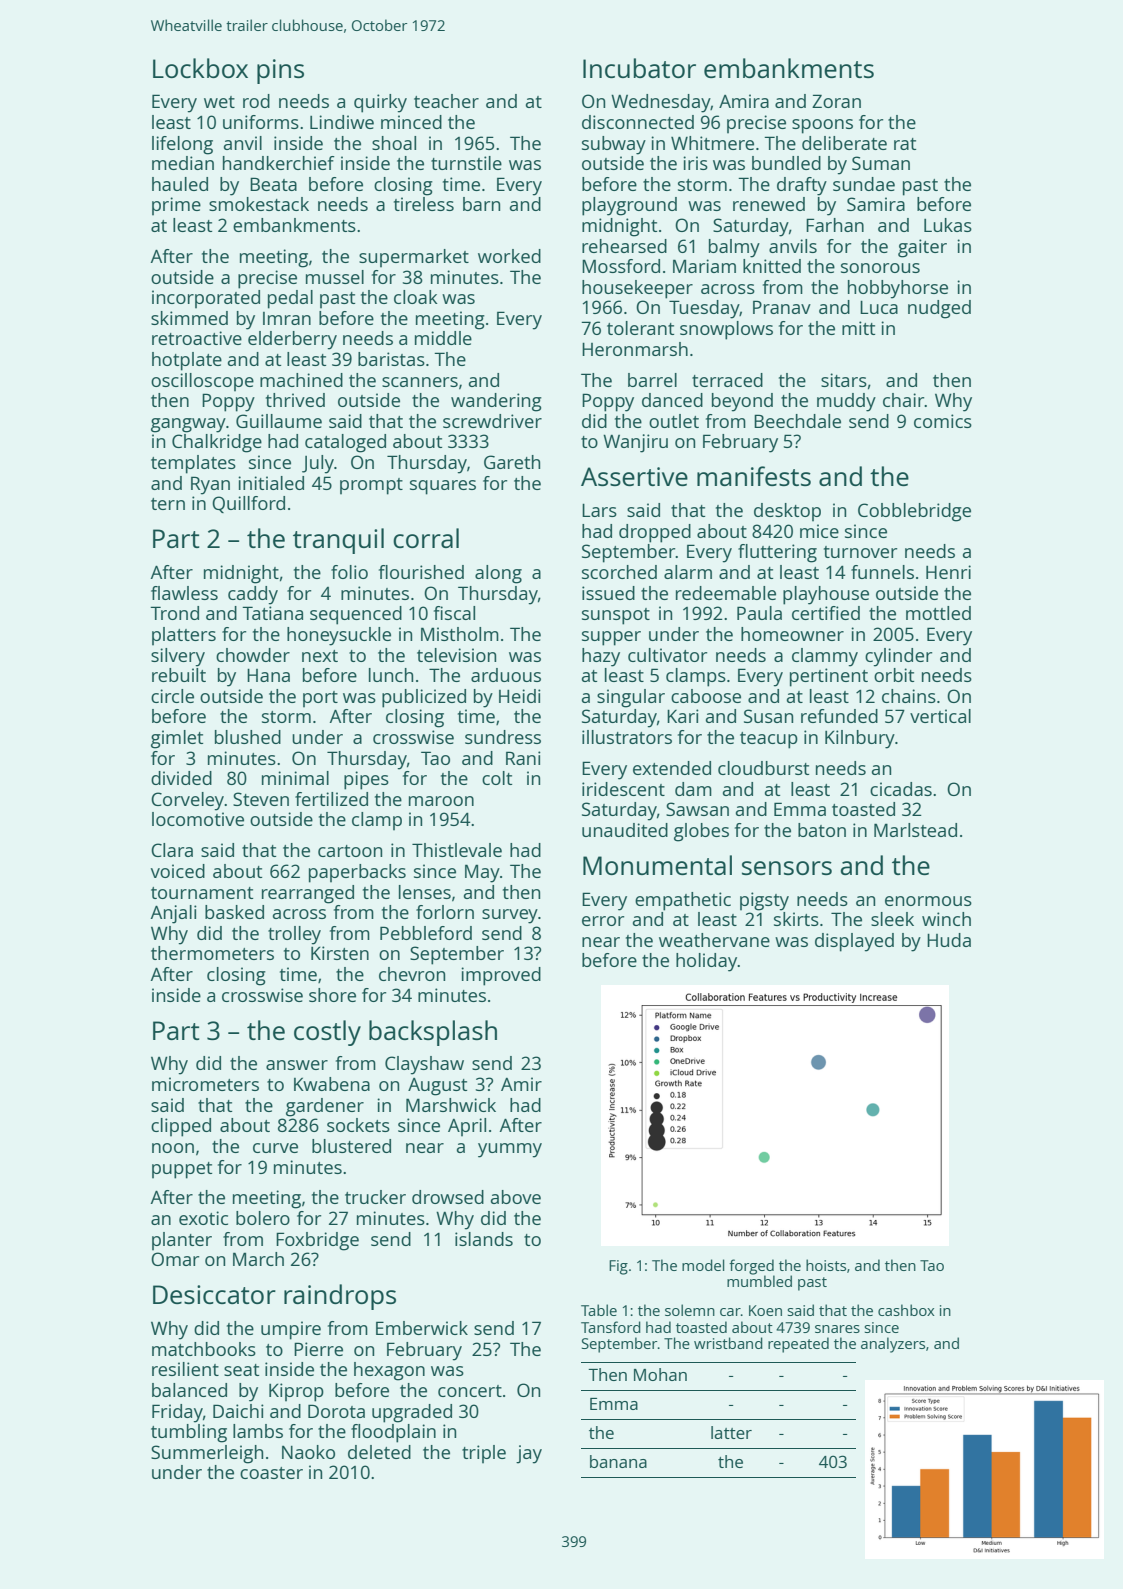 Image resolution: width=1123 pixels, height=1589 pixels. Describe the element at coordinates (512, 462) in the screenshot. I see `Gareth` at that location.
